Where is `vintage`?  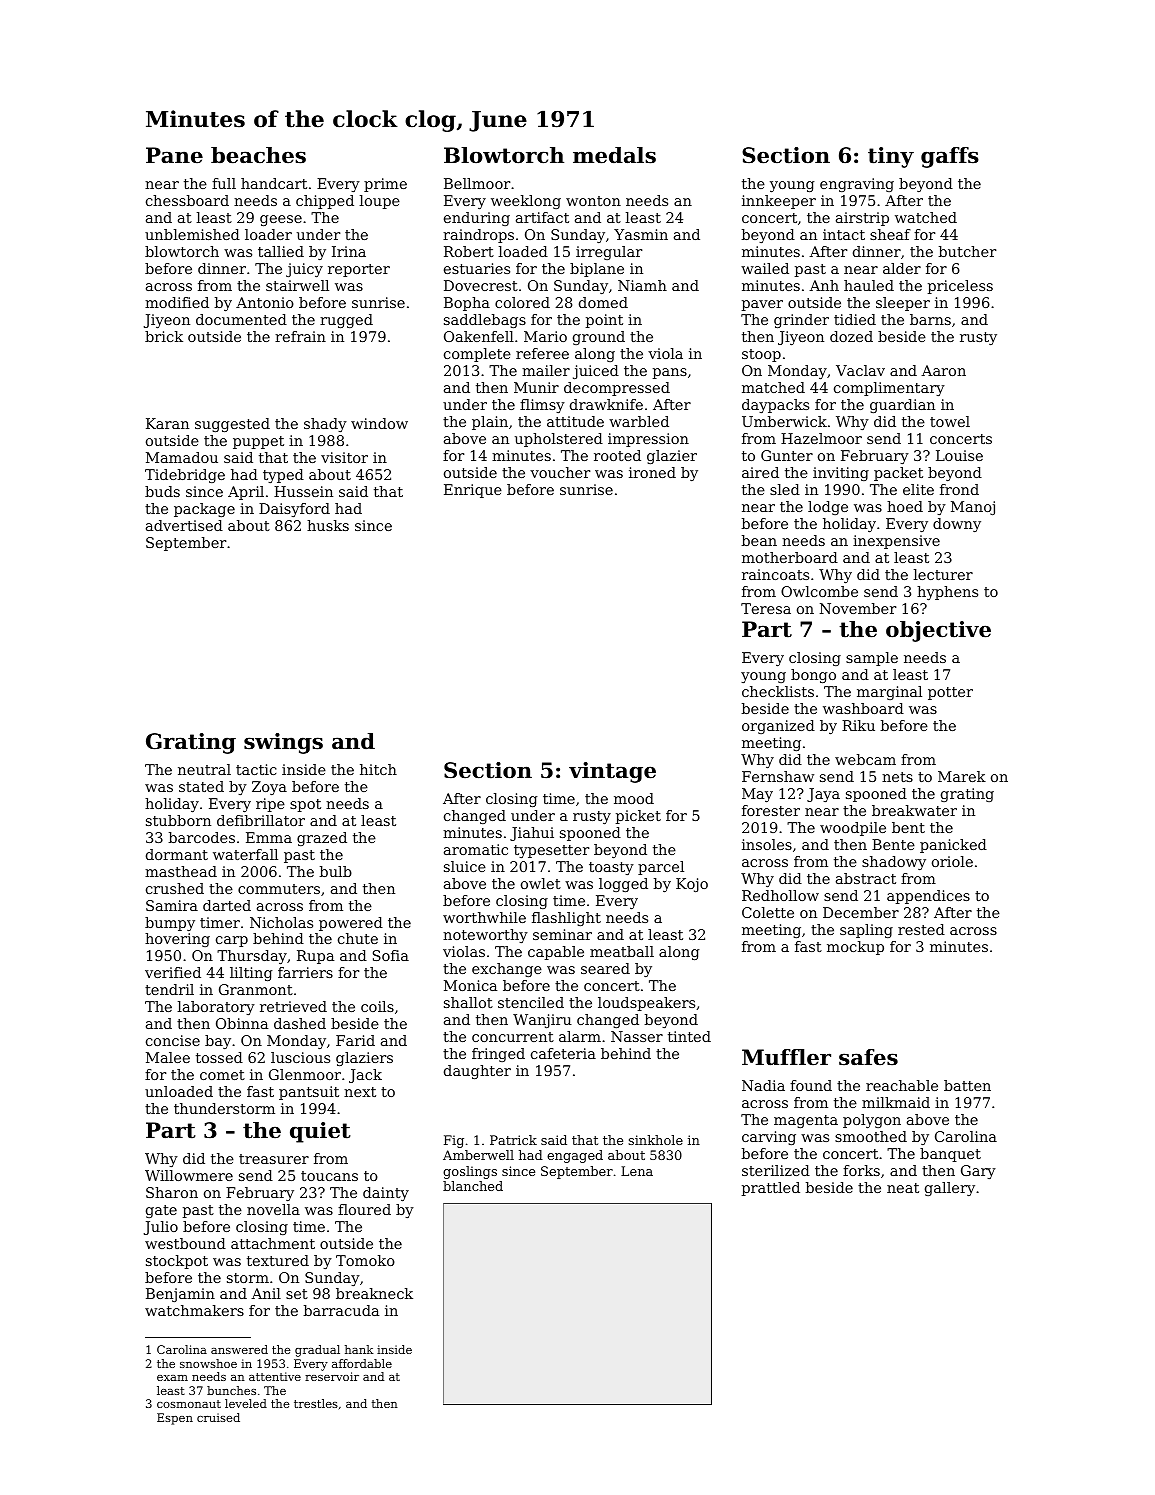 vintage is located at coordinates (612, 772).
